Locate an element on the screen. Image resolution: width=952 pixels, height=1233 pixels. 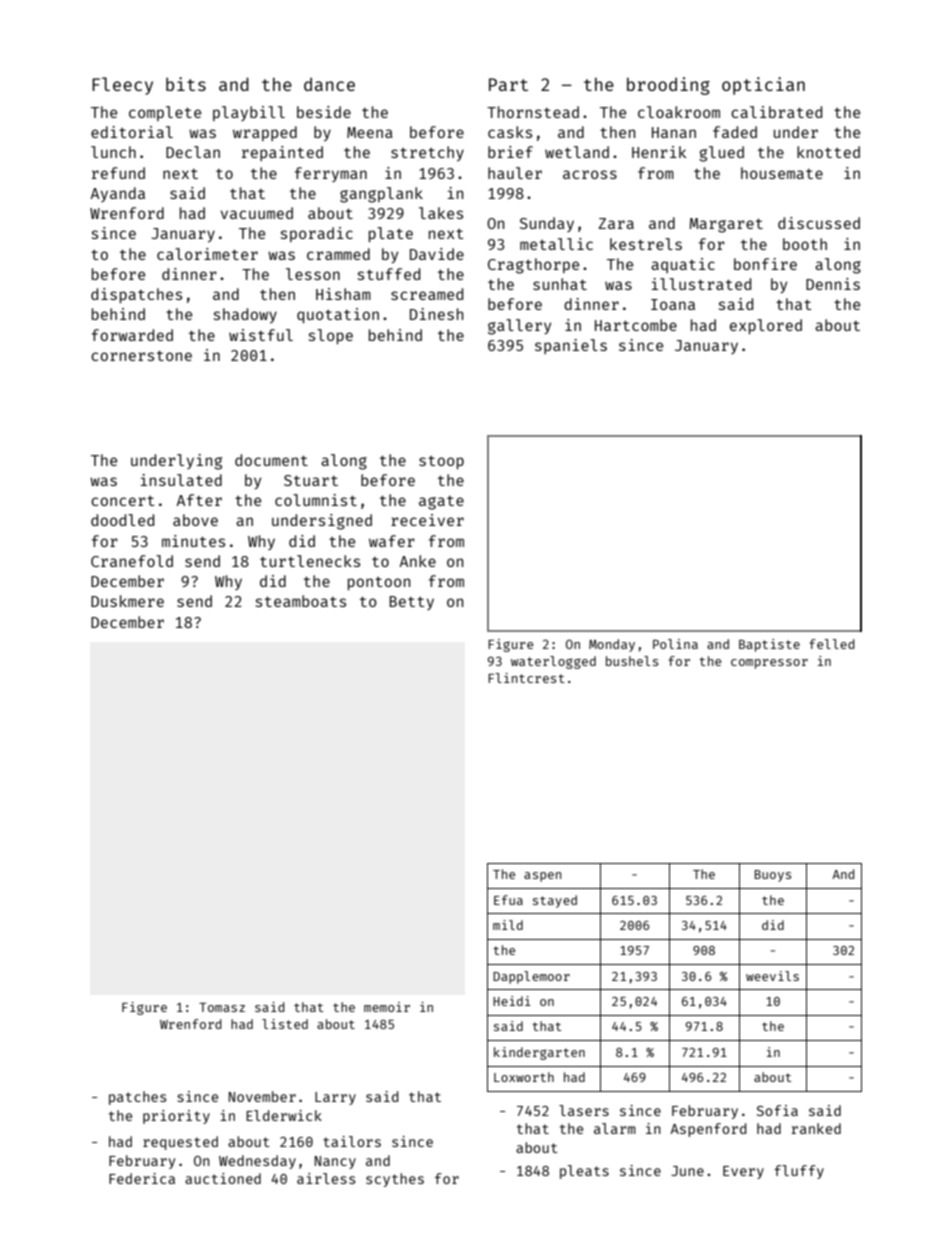
scythes is located at coordinates (395, 1180).
